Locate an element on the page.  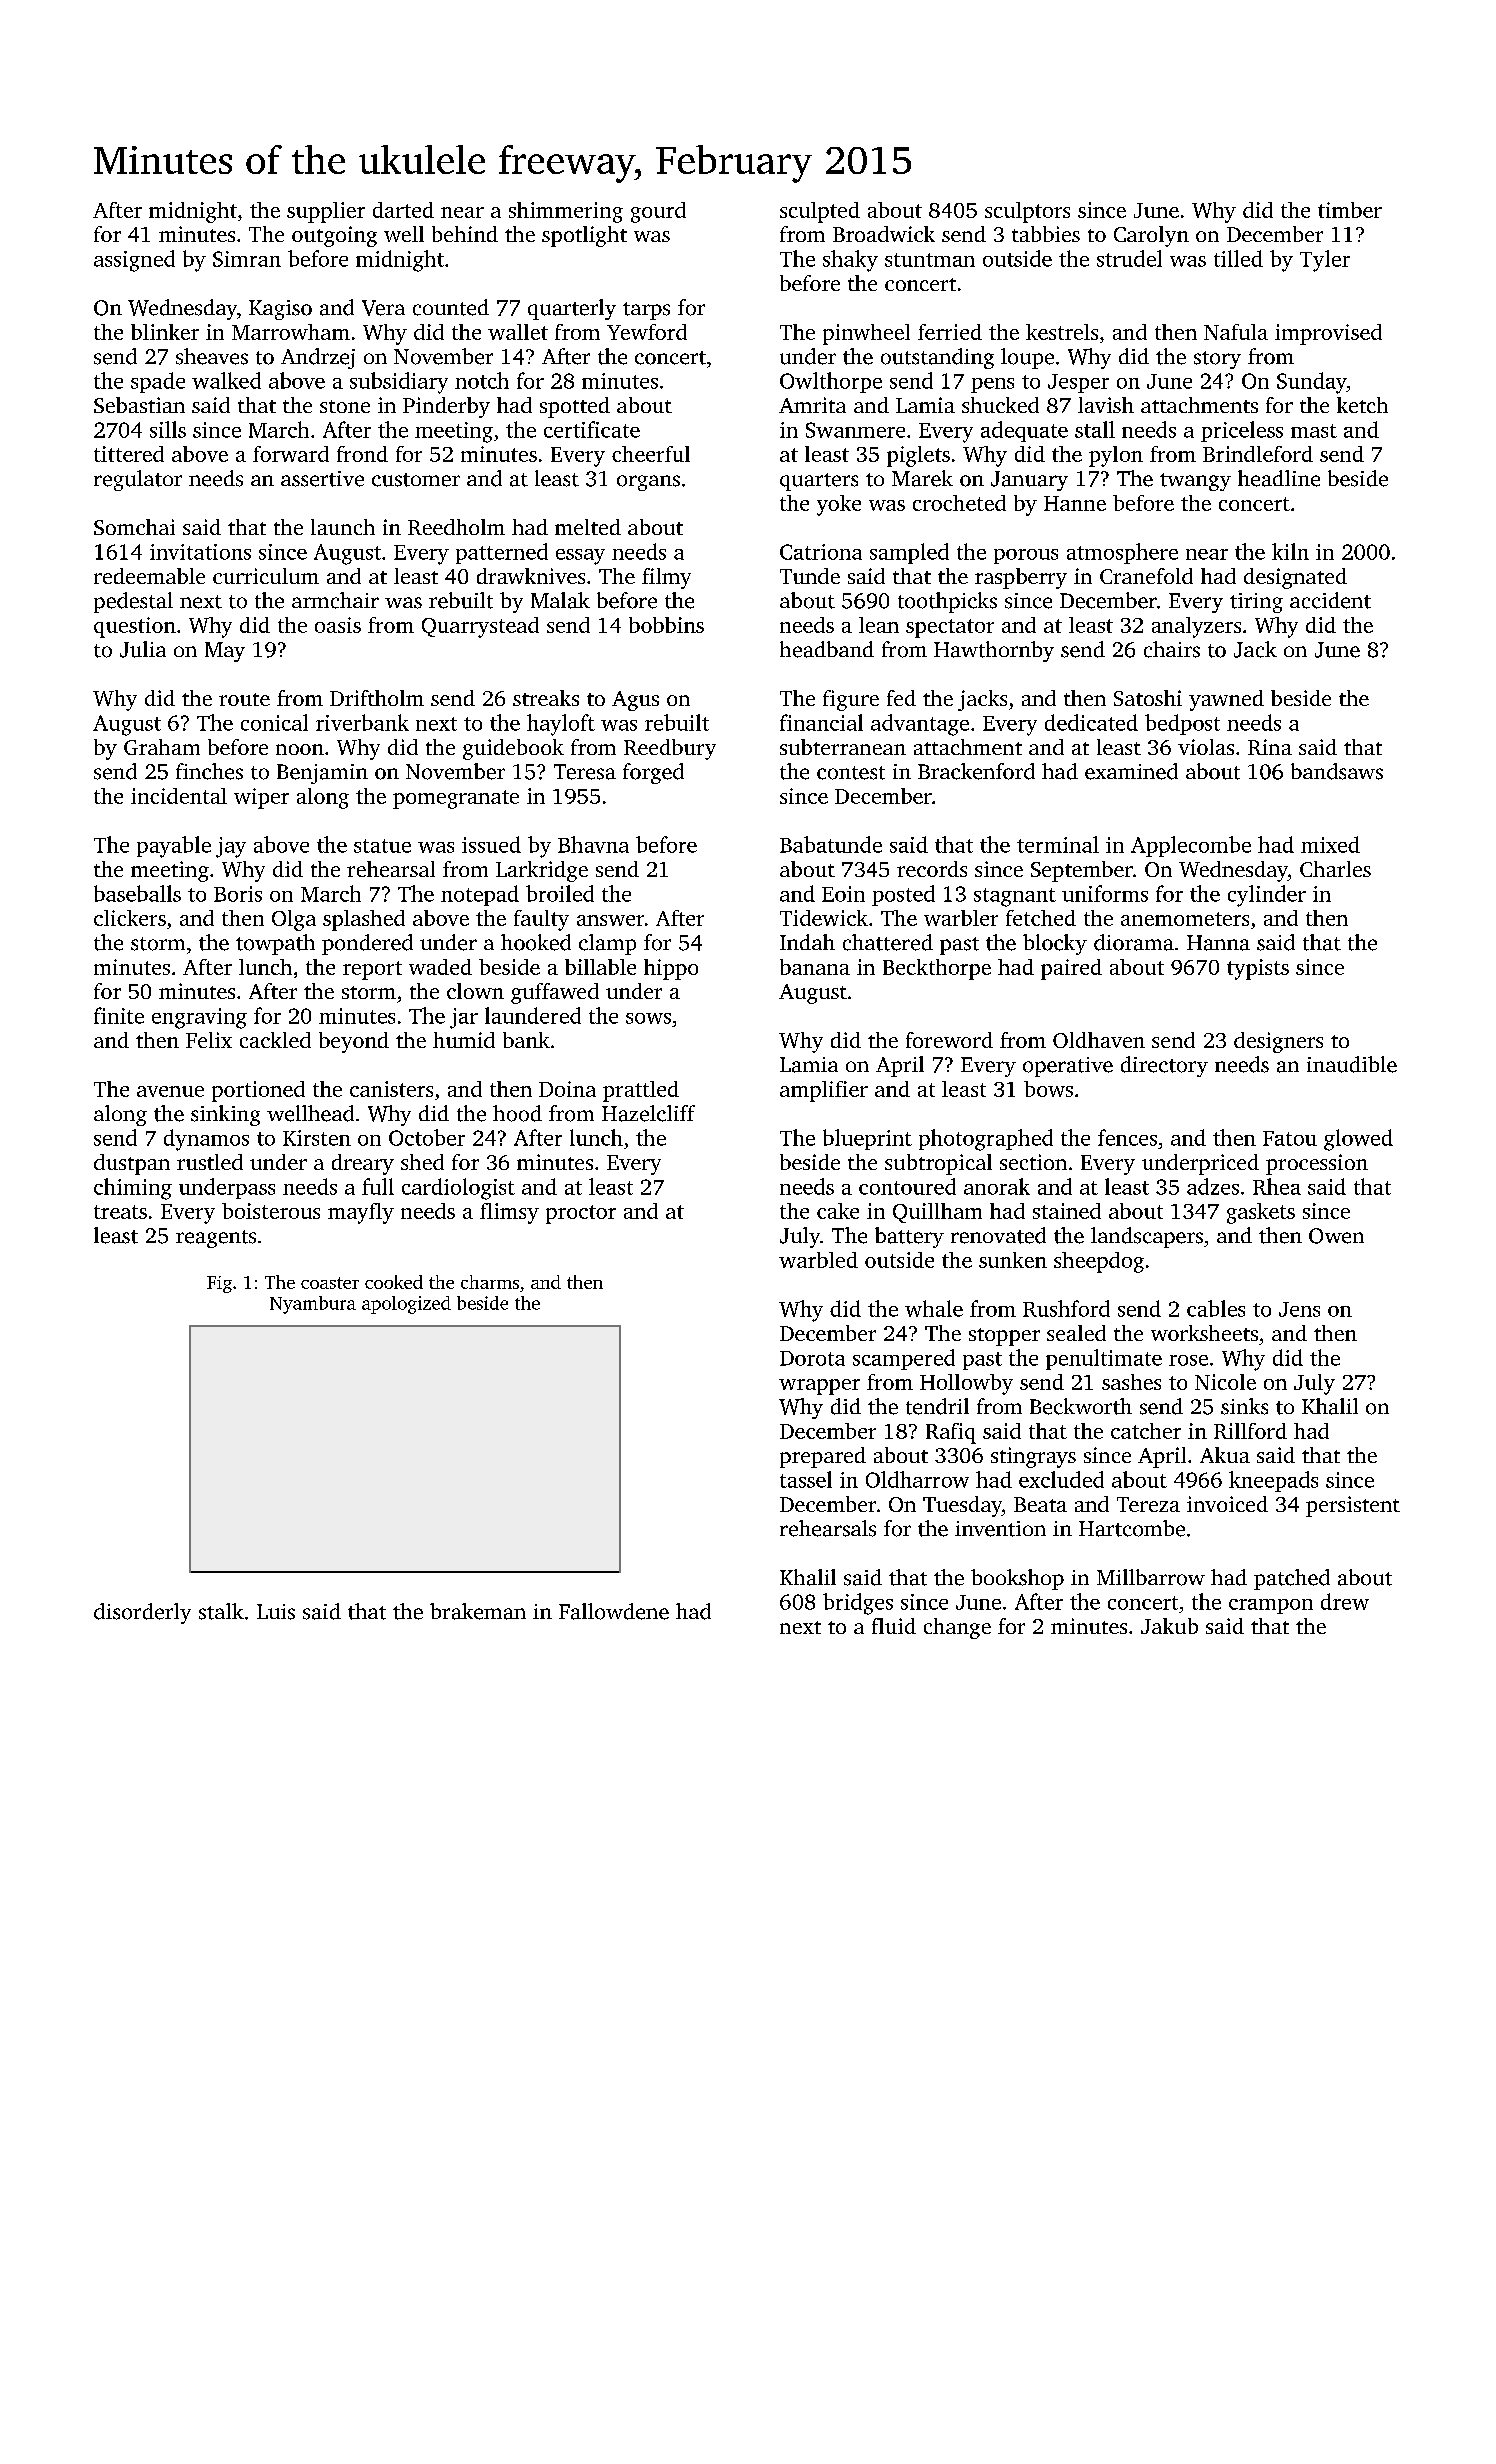
Kirsten is located at coordinates (317, 1138).
